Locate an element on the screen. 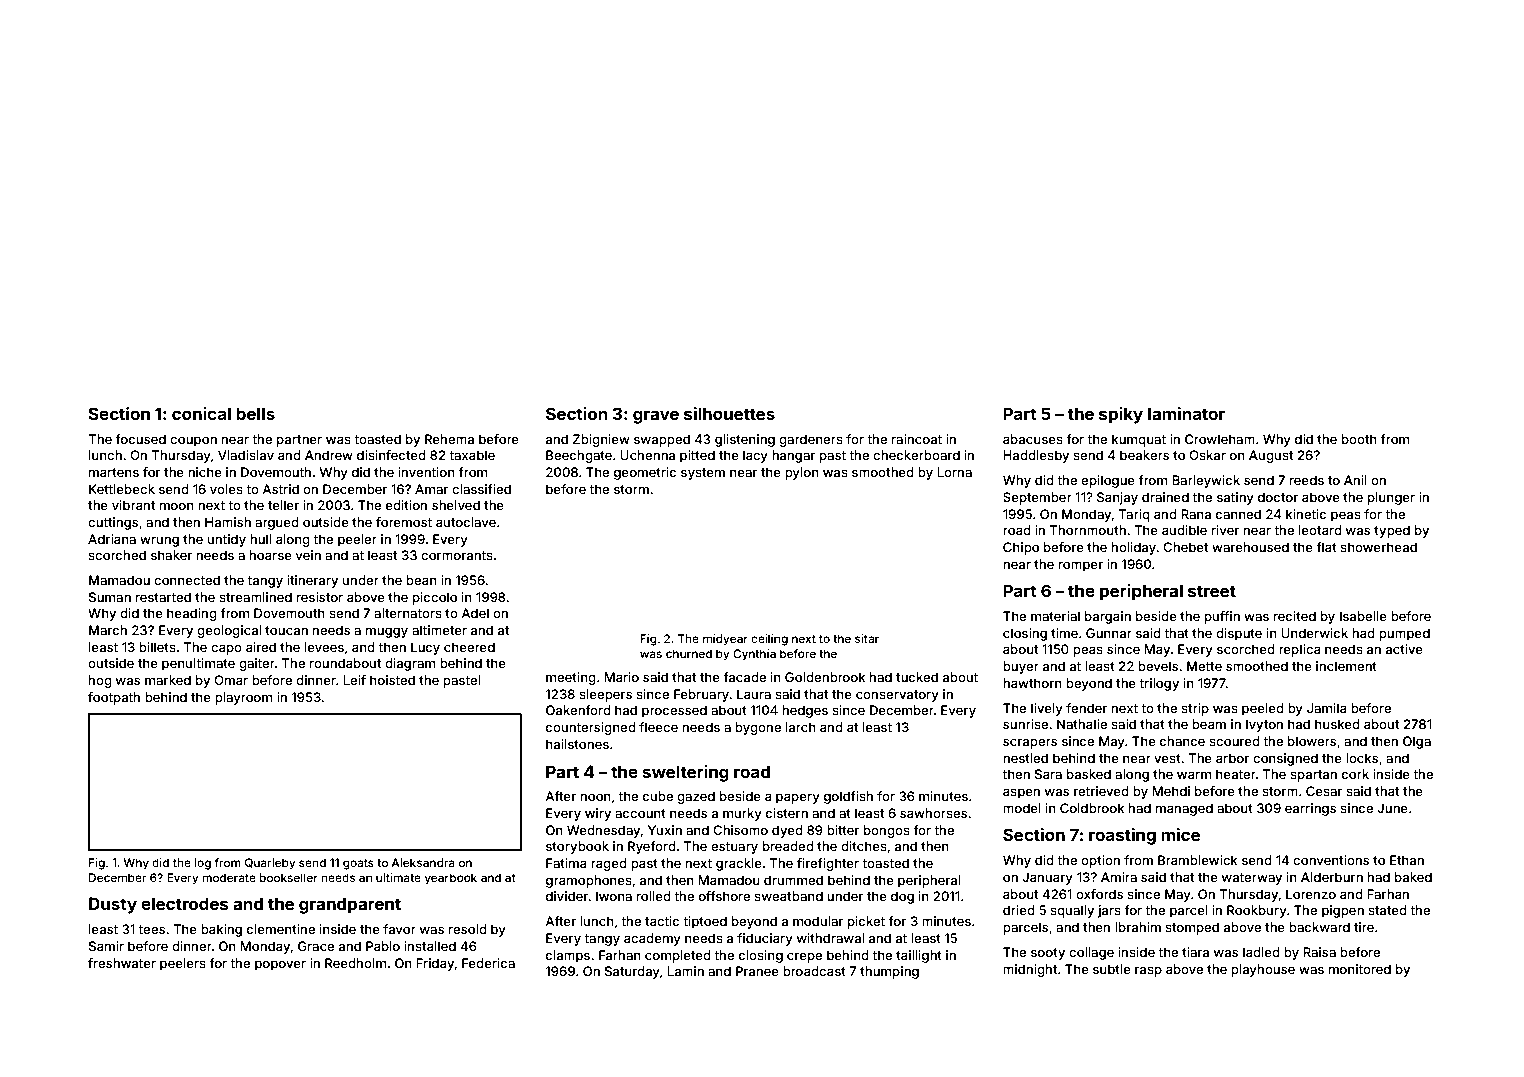  alternators is located at coordinates (408, 613).
